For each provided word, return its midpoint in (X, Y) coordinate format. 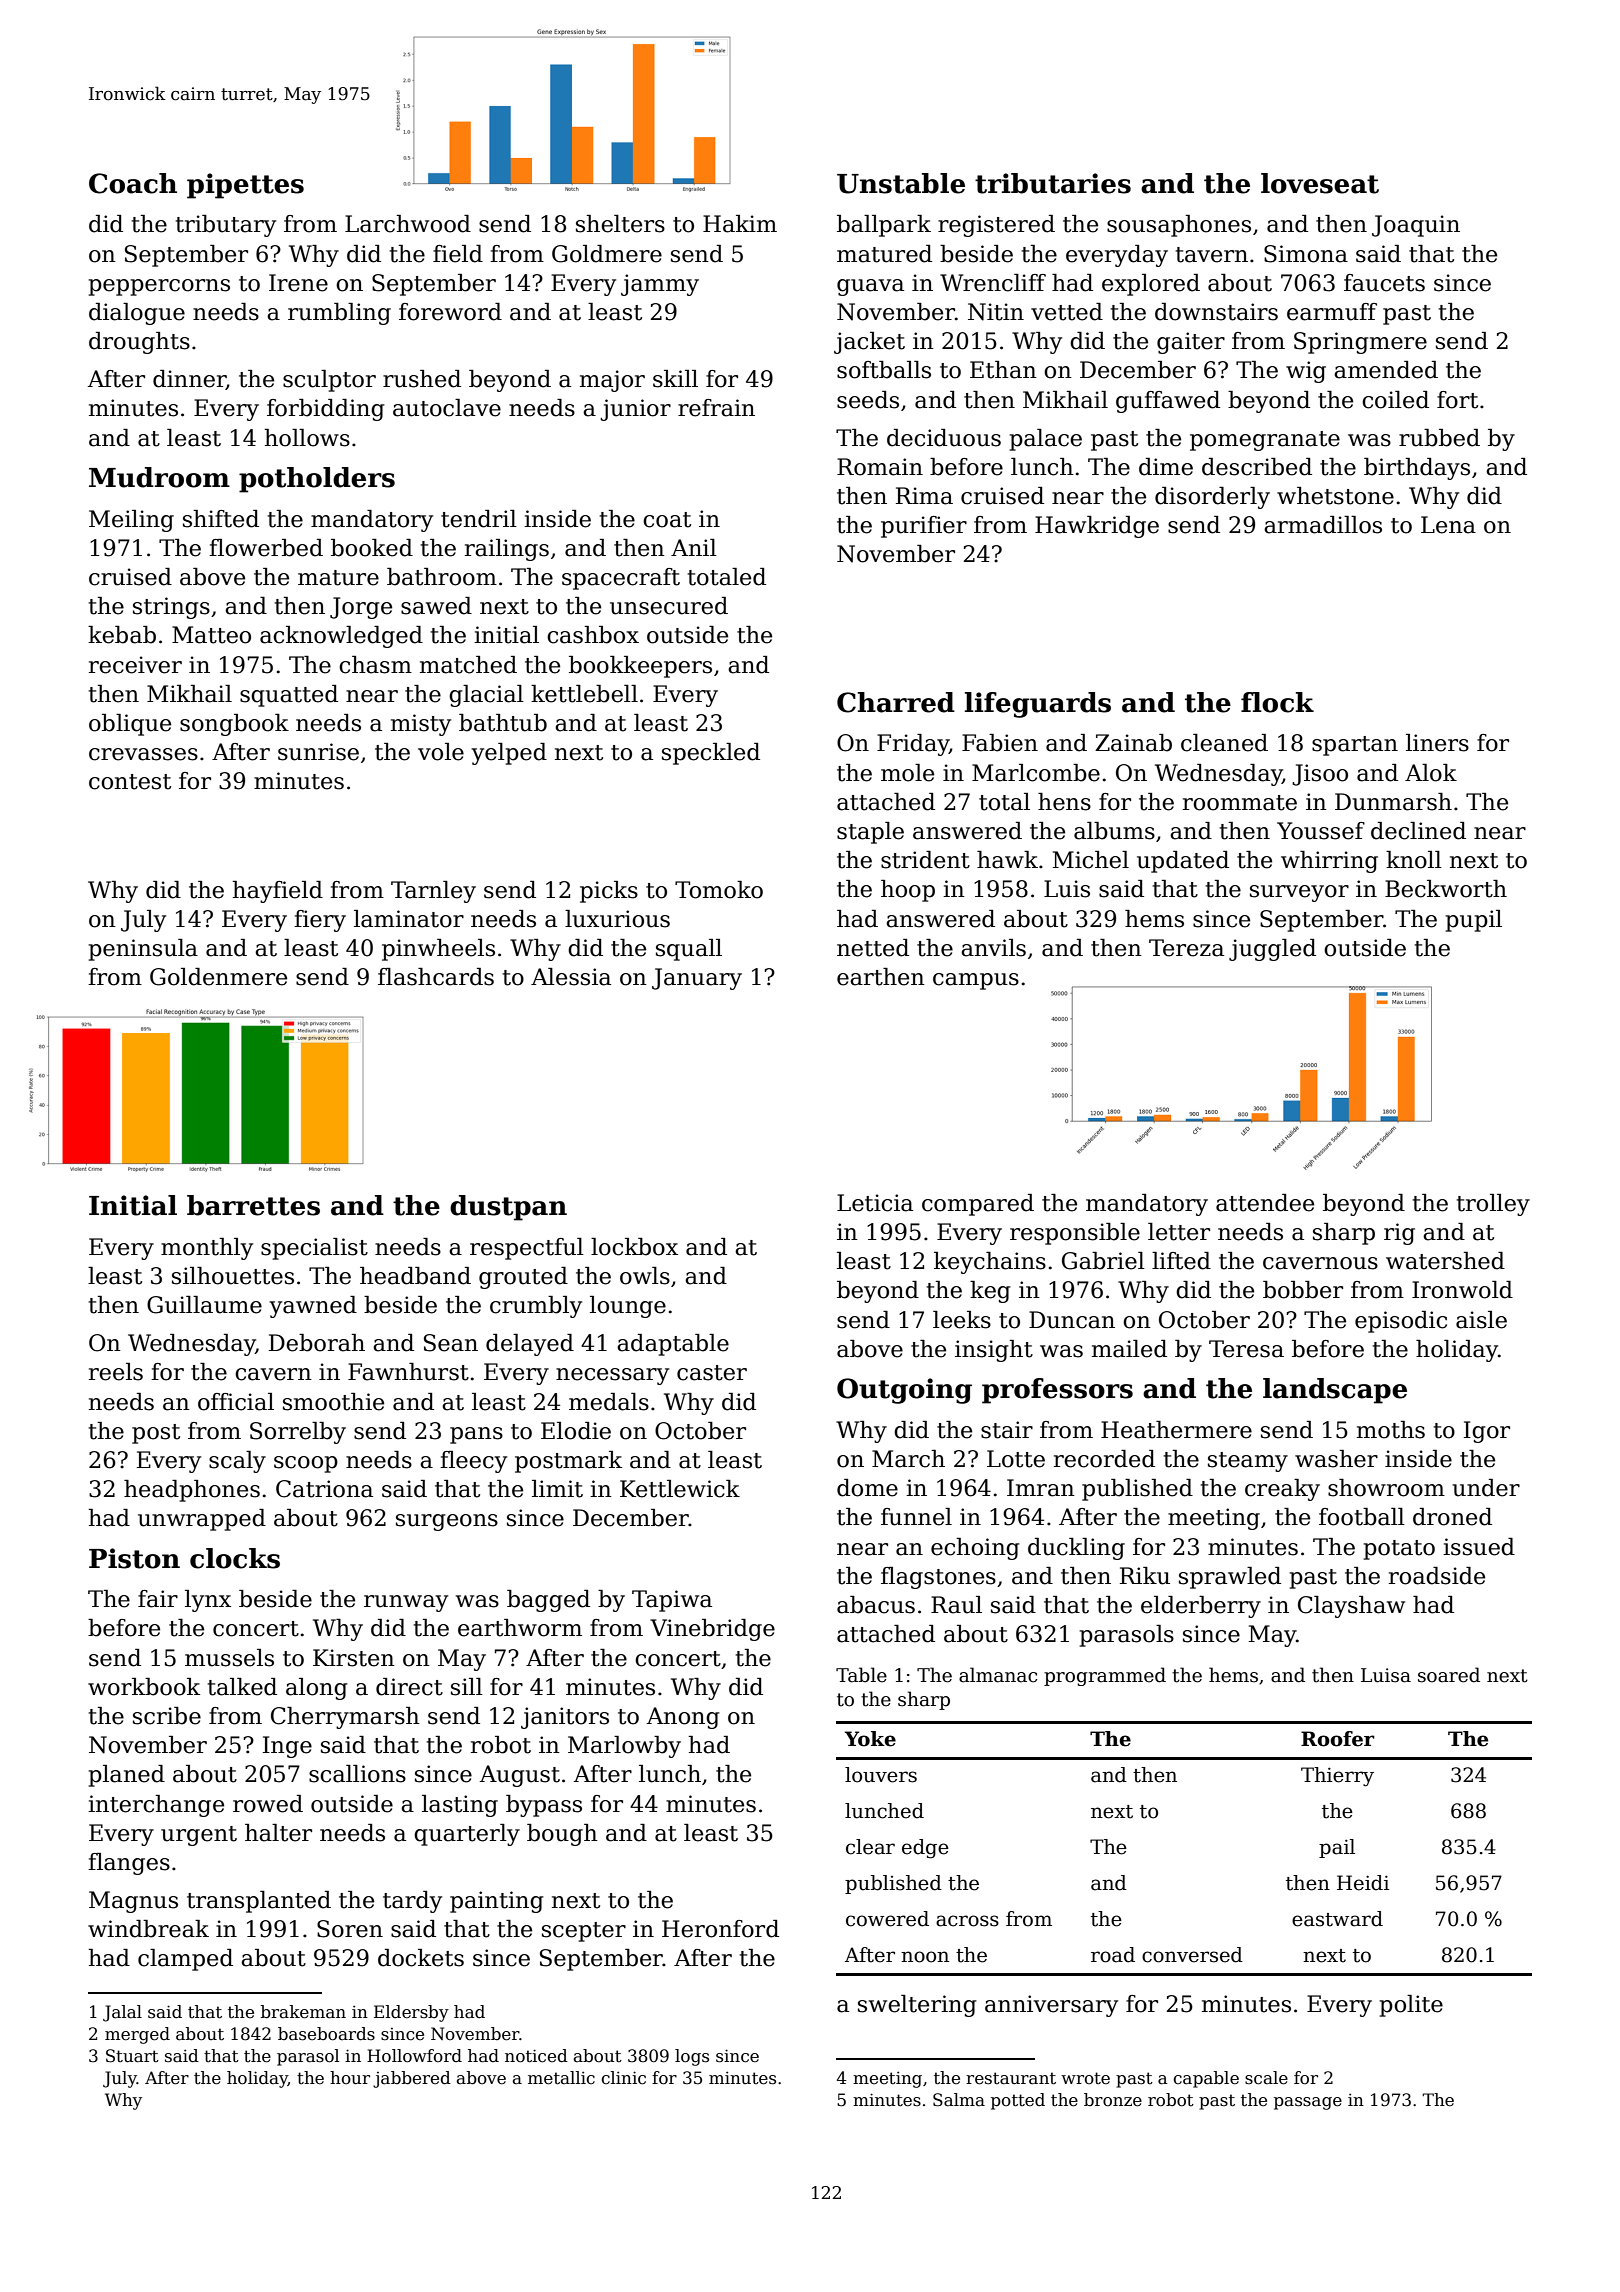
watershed (1445, 1261)
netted (873, 948)
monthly (207, 1249)
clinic (624, 2078)
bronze (1113, 2100)
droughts (139, 343)
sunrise (318, 752)
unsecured (669, 606)
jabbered (412, 2079)
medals (609, 1402)
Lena (1448, 525)
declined (1418, 831)
